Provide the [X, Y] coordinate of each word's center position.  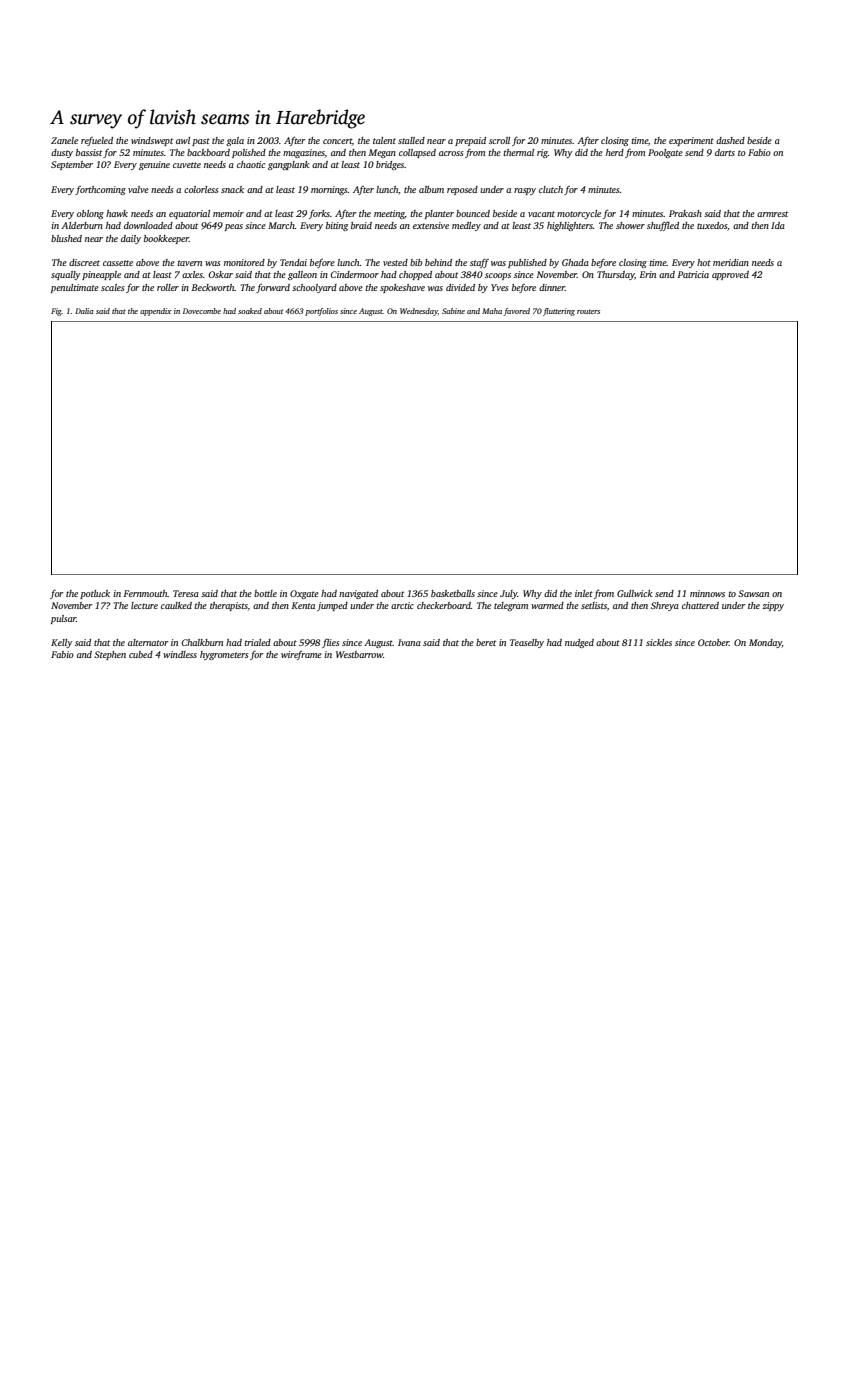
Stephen [110, 655]
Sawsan [753, 593]
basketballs [453, 593]
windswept [152, 141]
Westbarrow [359, 654]
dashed [730, 140]
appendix [156, 312]
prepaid [470, 141]
